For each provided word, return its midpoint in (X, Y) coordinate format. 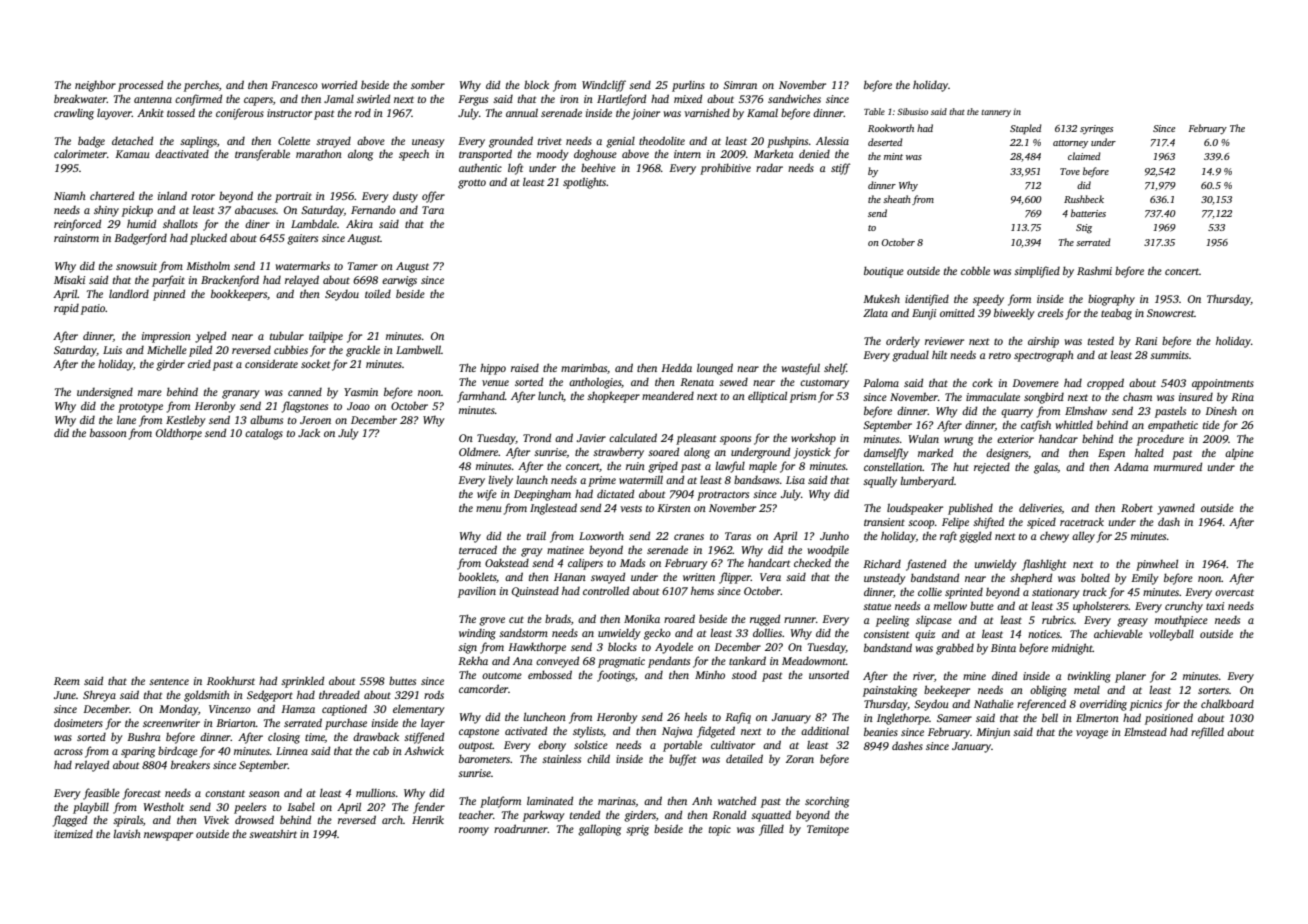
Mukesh (881, 298)
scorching (827, 802)
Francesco (294, 85)
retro (1000, 355)
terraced (478, 549)
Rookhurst (231, 680)
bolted (1095, 577)
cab (381, 750)
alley (1083, 537)
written (699, 577)
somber (428, 84)
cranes (689, 537)
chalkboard (1227, 703)
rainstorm (76, 238)
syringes (1096, 130)
